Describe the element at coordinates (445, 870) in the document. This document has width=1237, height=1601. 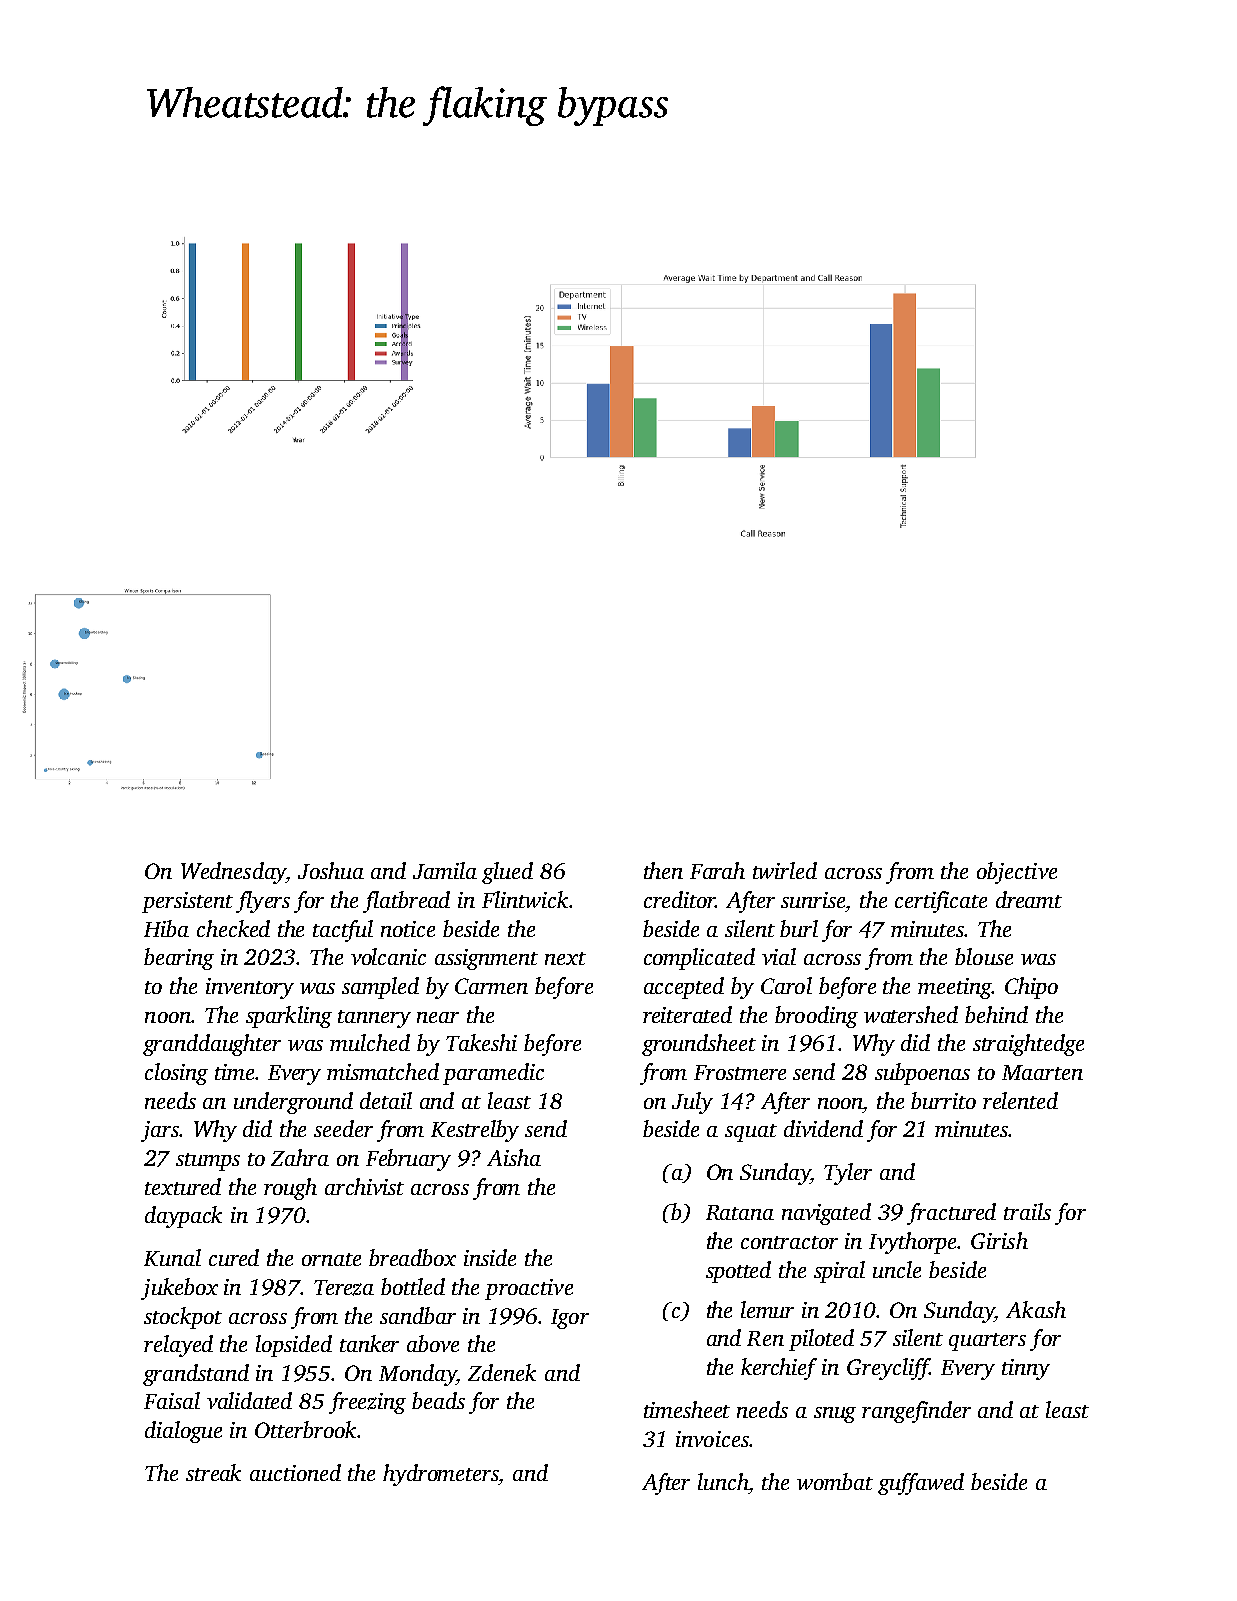
I see `Jamila` at that location.
